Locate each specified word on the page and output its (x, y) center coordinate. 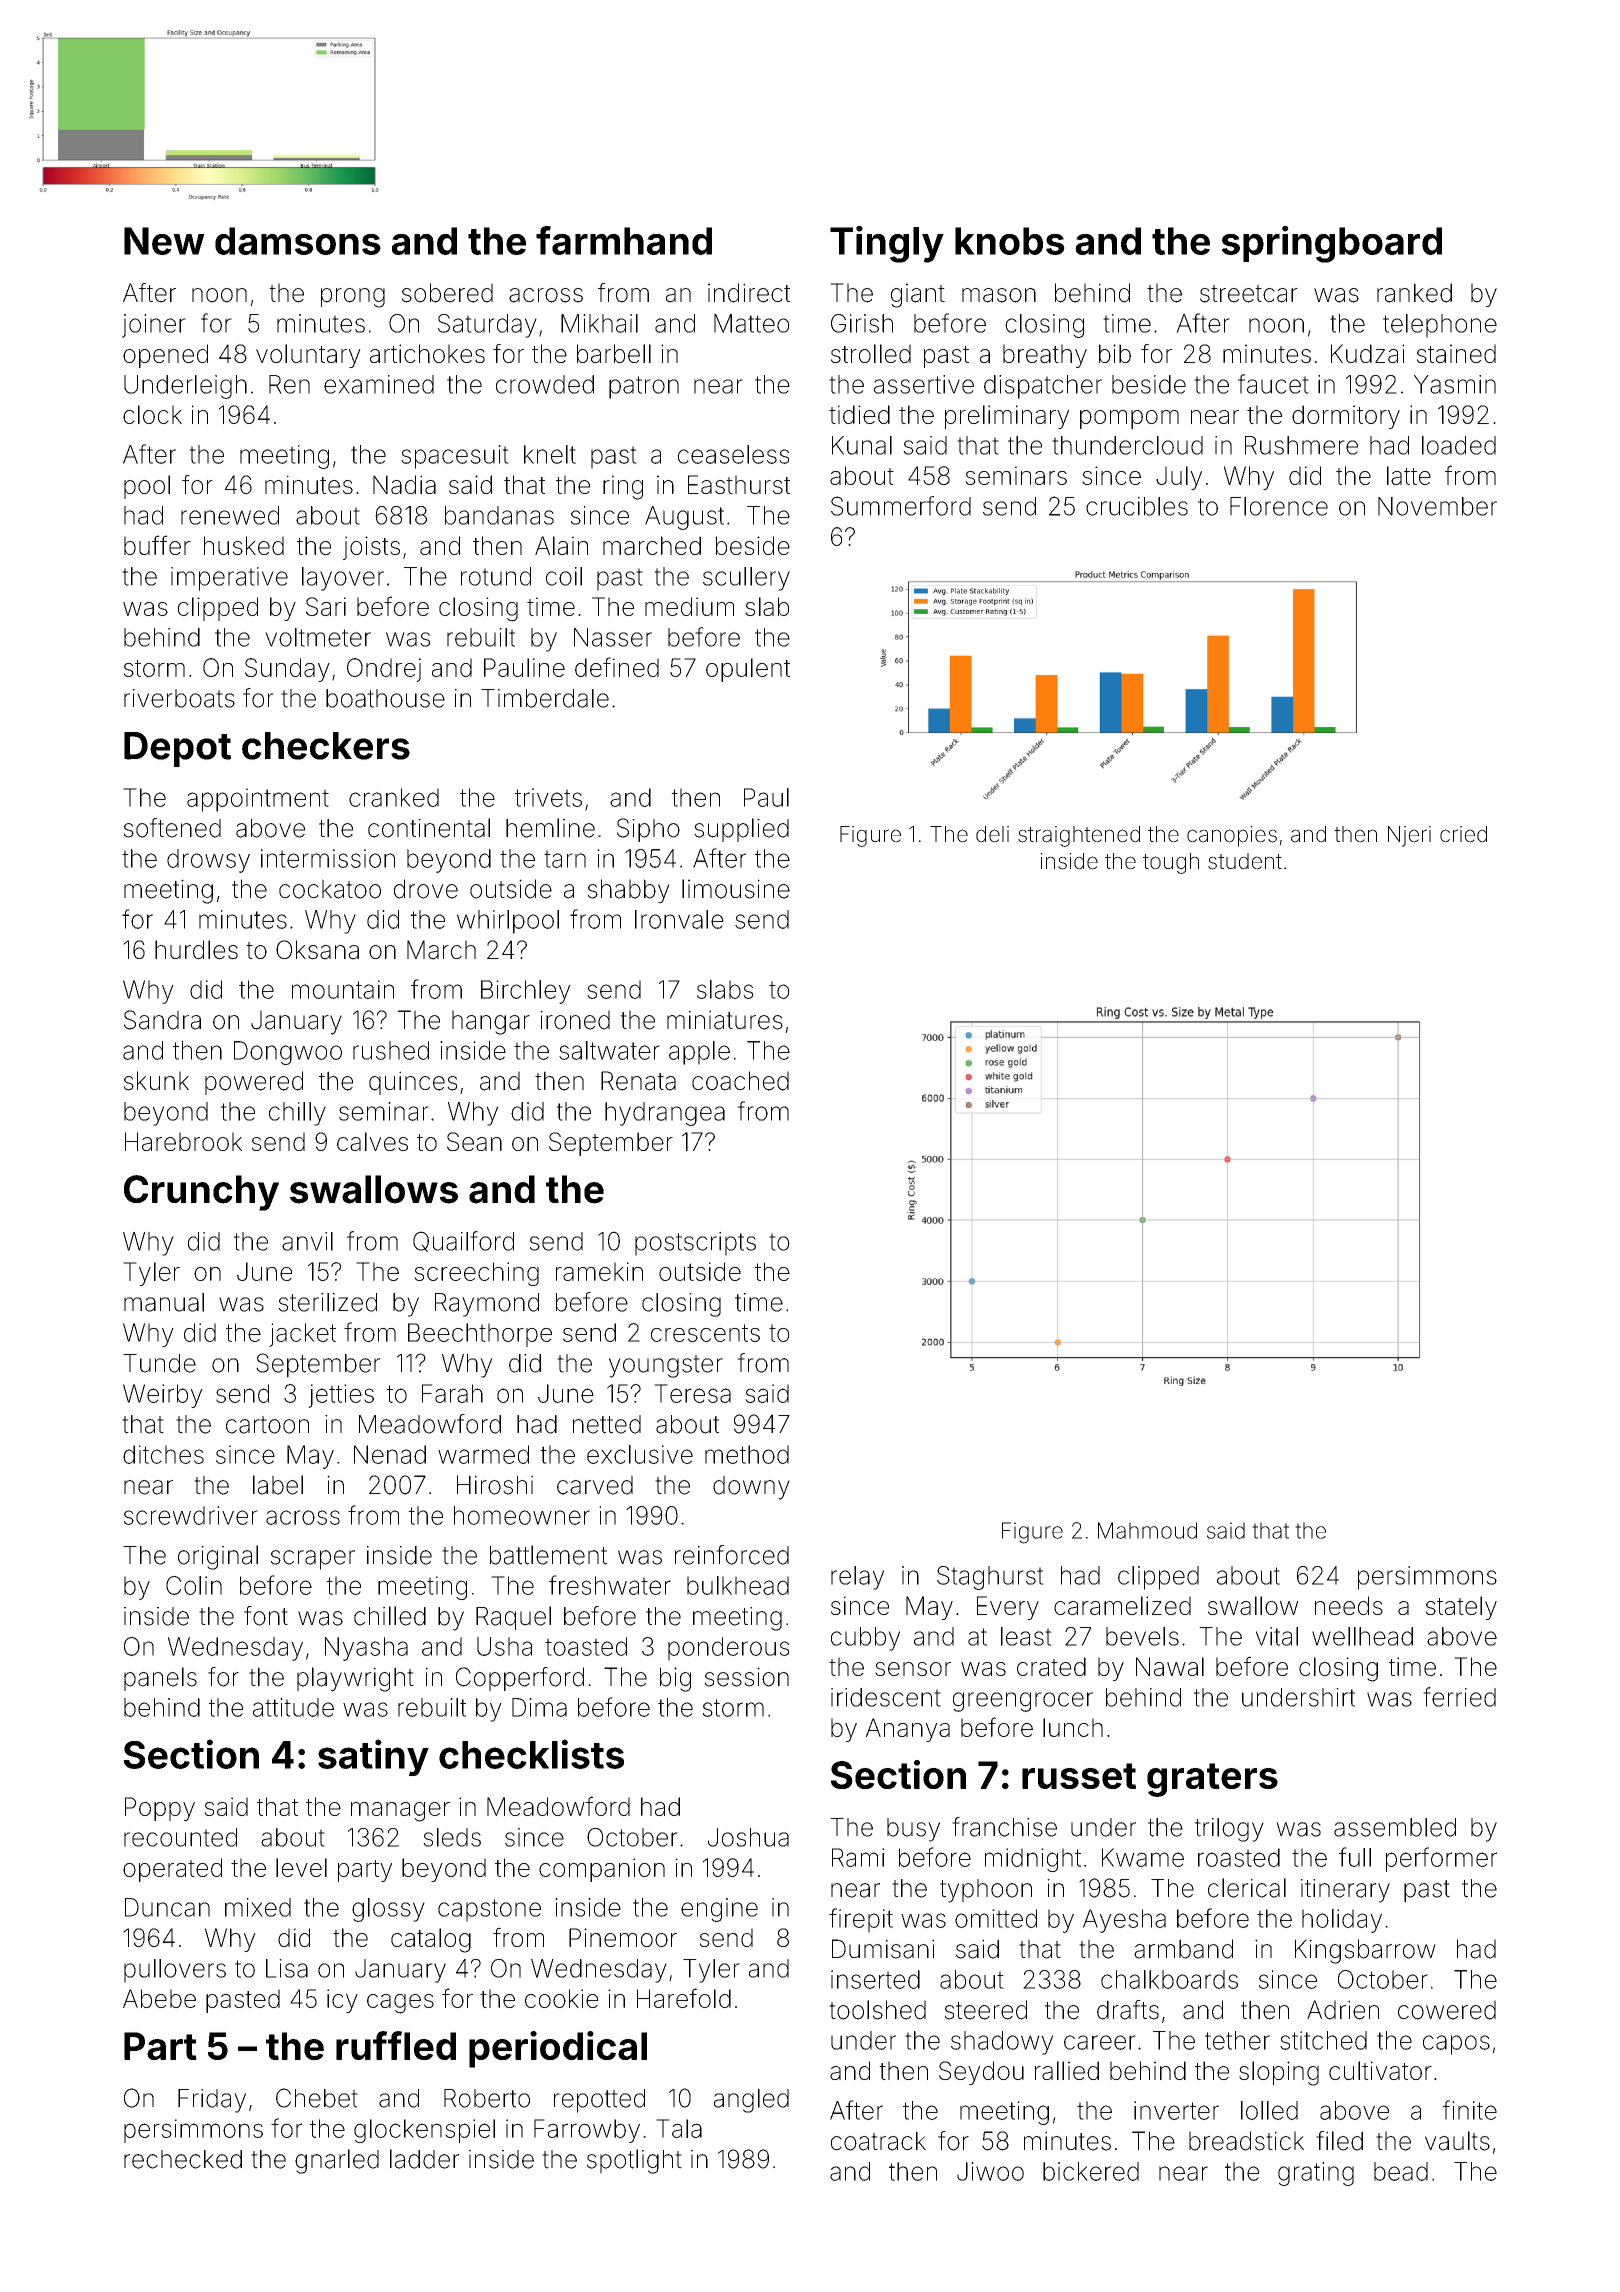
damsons (298, 241)
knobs (1010, 241)
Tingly (887, 244)
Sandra (162, 1020)
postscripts (695, 1244)
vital (1277, 1636)
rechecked (183, 2159)
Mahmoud (1147, 1530)
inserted (875, 1979)
